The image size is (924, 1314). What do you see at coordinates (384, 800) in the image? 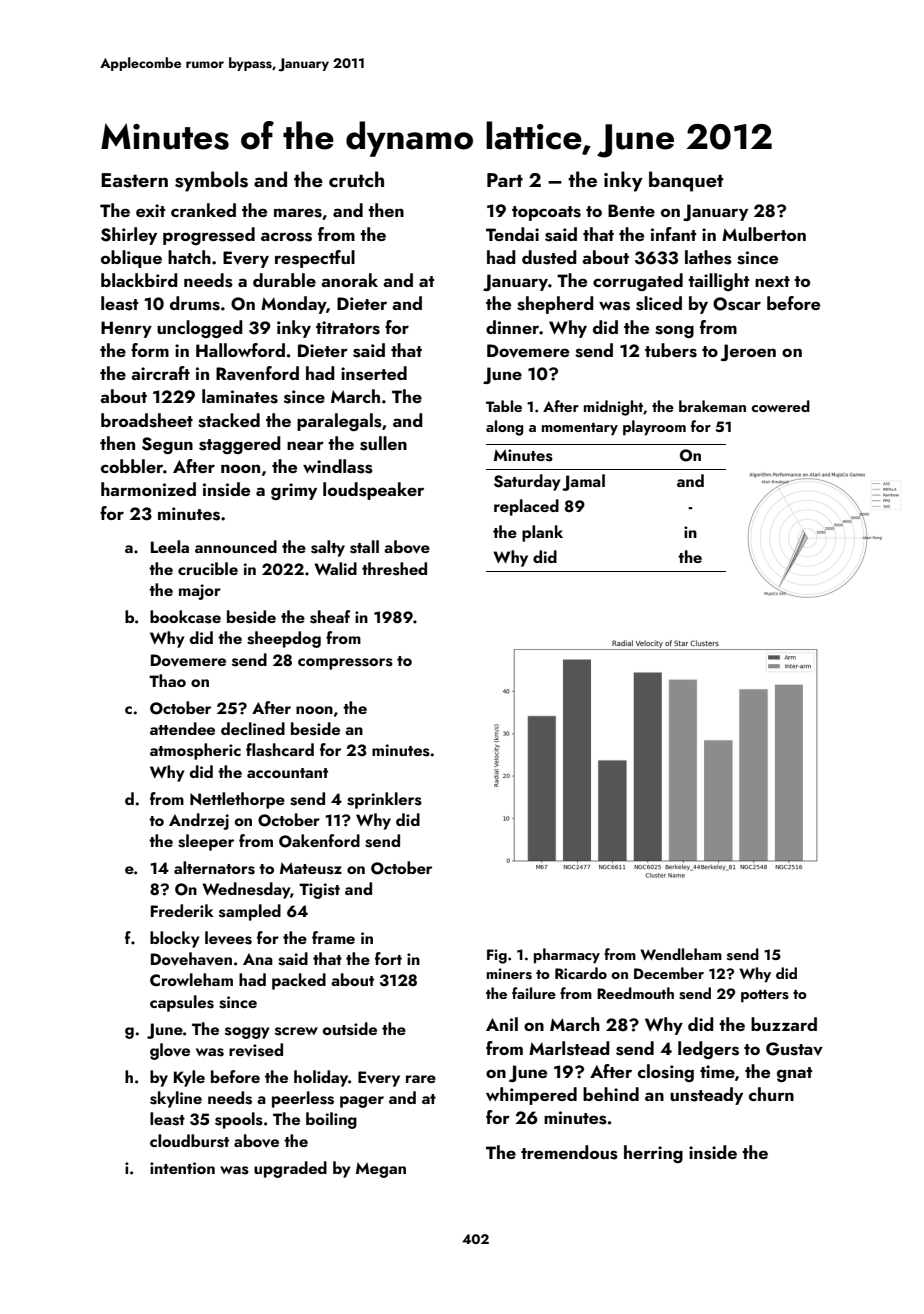
I see `sprinklers` at bounding box center [384, 800].
